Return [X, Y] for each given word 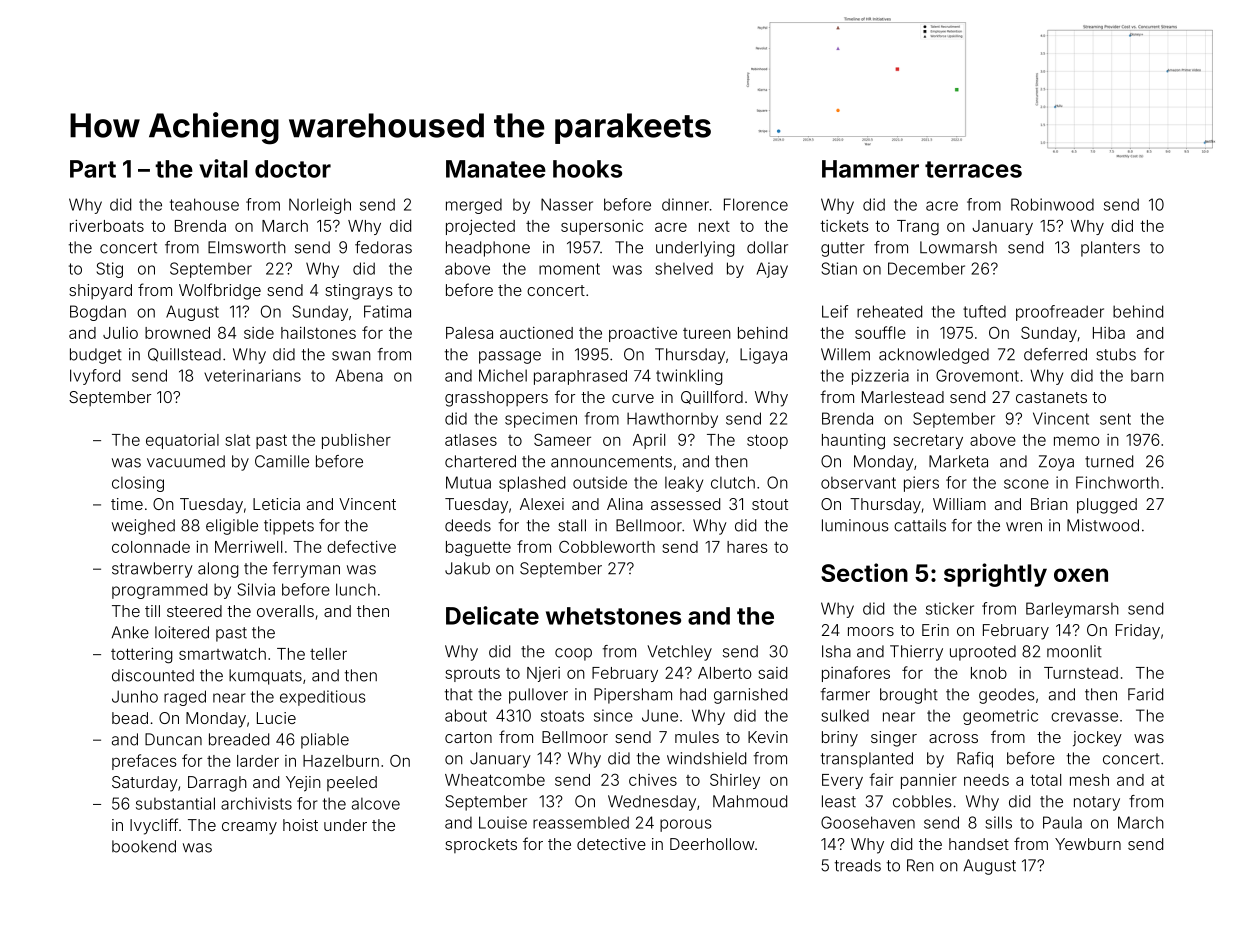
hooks [587, 169]
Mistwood [1103, 525]
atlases [471, 440]
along [218, 570]
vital [223, 168]
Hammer [870, 169]
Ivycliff [154, 826]
